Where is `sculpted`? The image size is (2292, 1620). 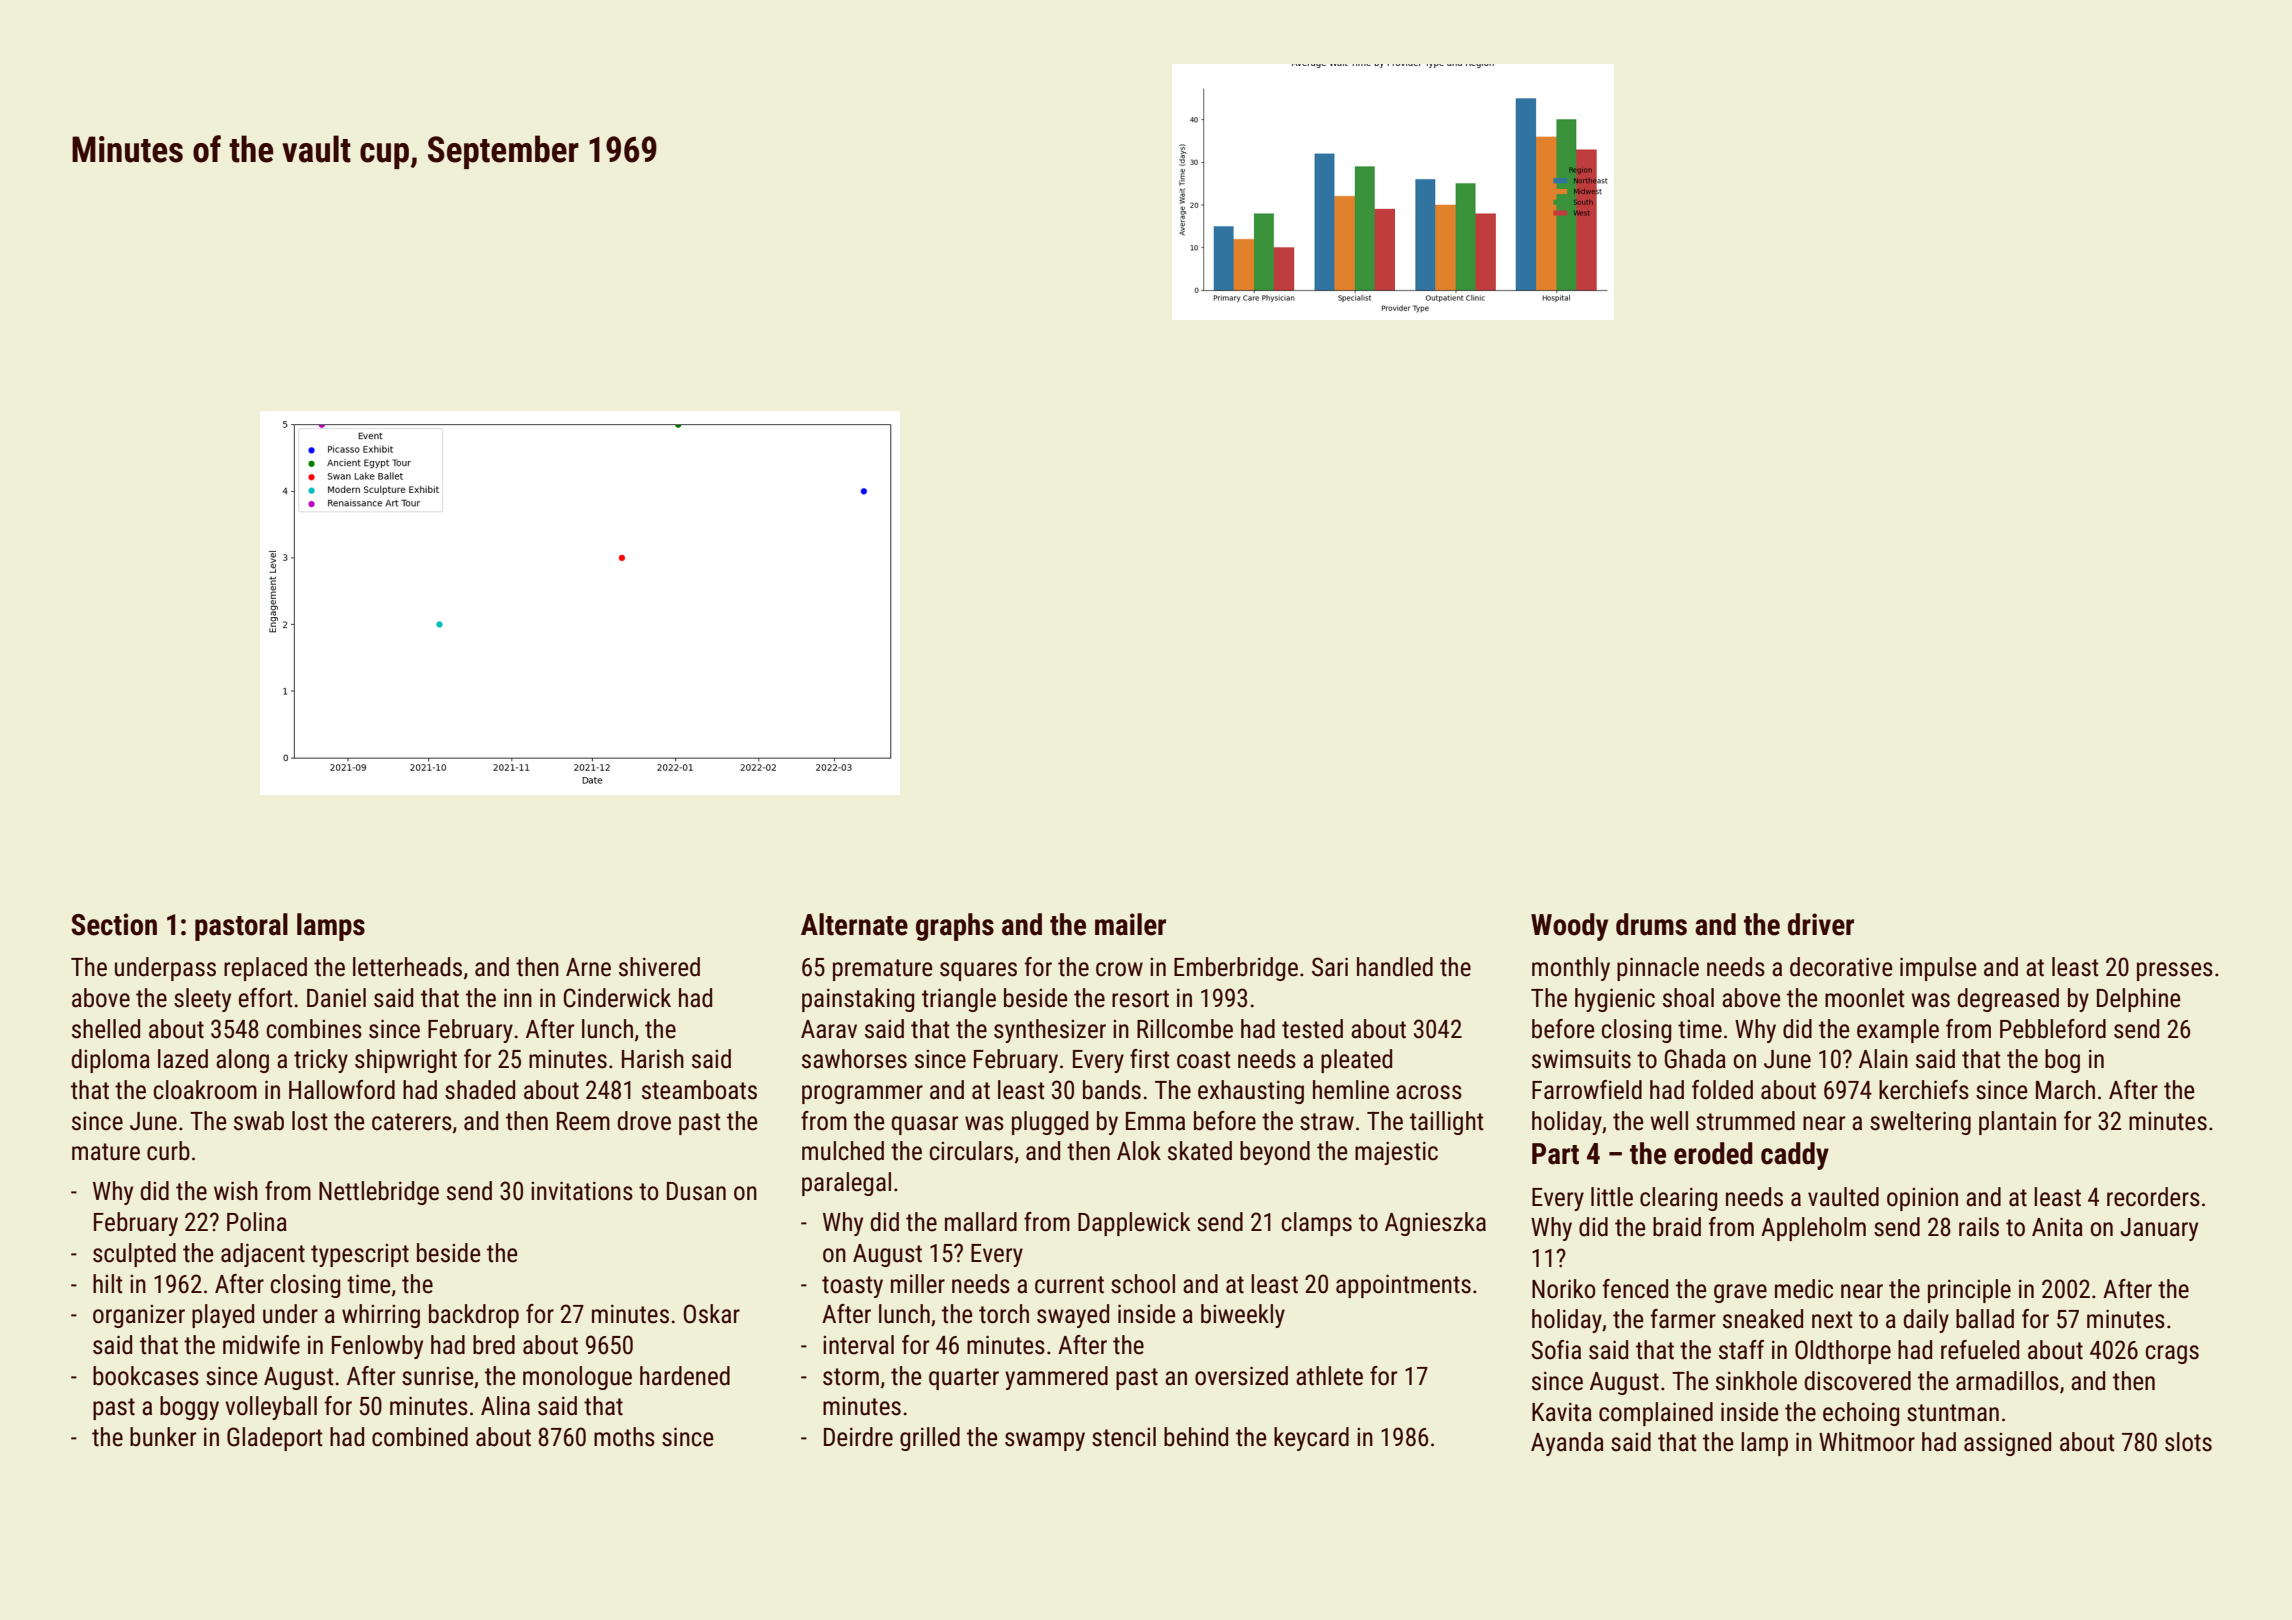 sculpted is located at coordinates (134, 1255).
